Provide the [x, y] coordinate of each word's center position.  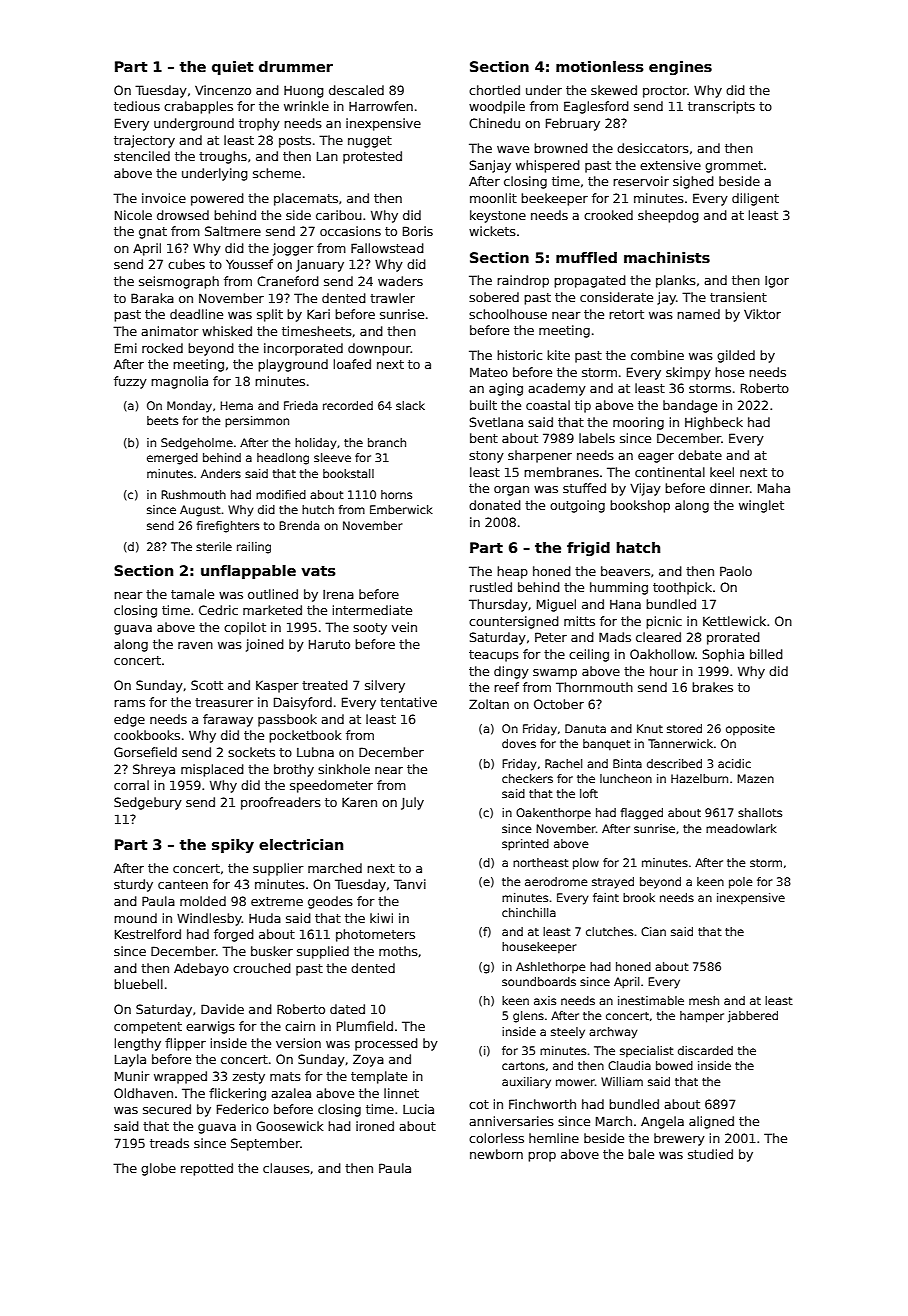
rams [129, 703]
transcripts [721, 107]
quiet [233, 68]
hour [664, 671]
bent [484, 438]
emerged [172, 459]
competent [148, 1028]
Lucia [418, 1109]
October [559, 704]
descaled [356, 90]
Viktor [762, 314]
